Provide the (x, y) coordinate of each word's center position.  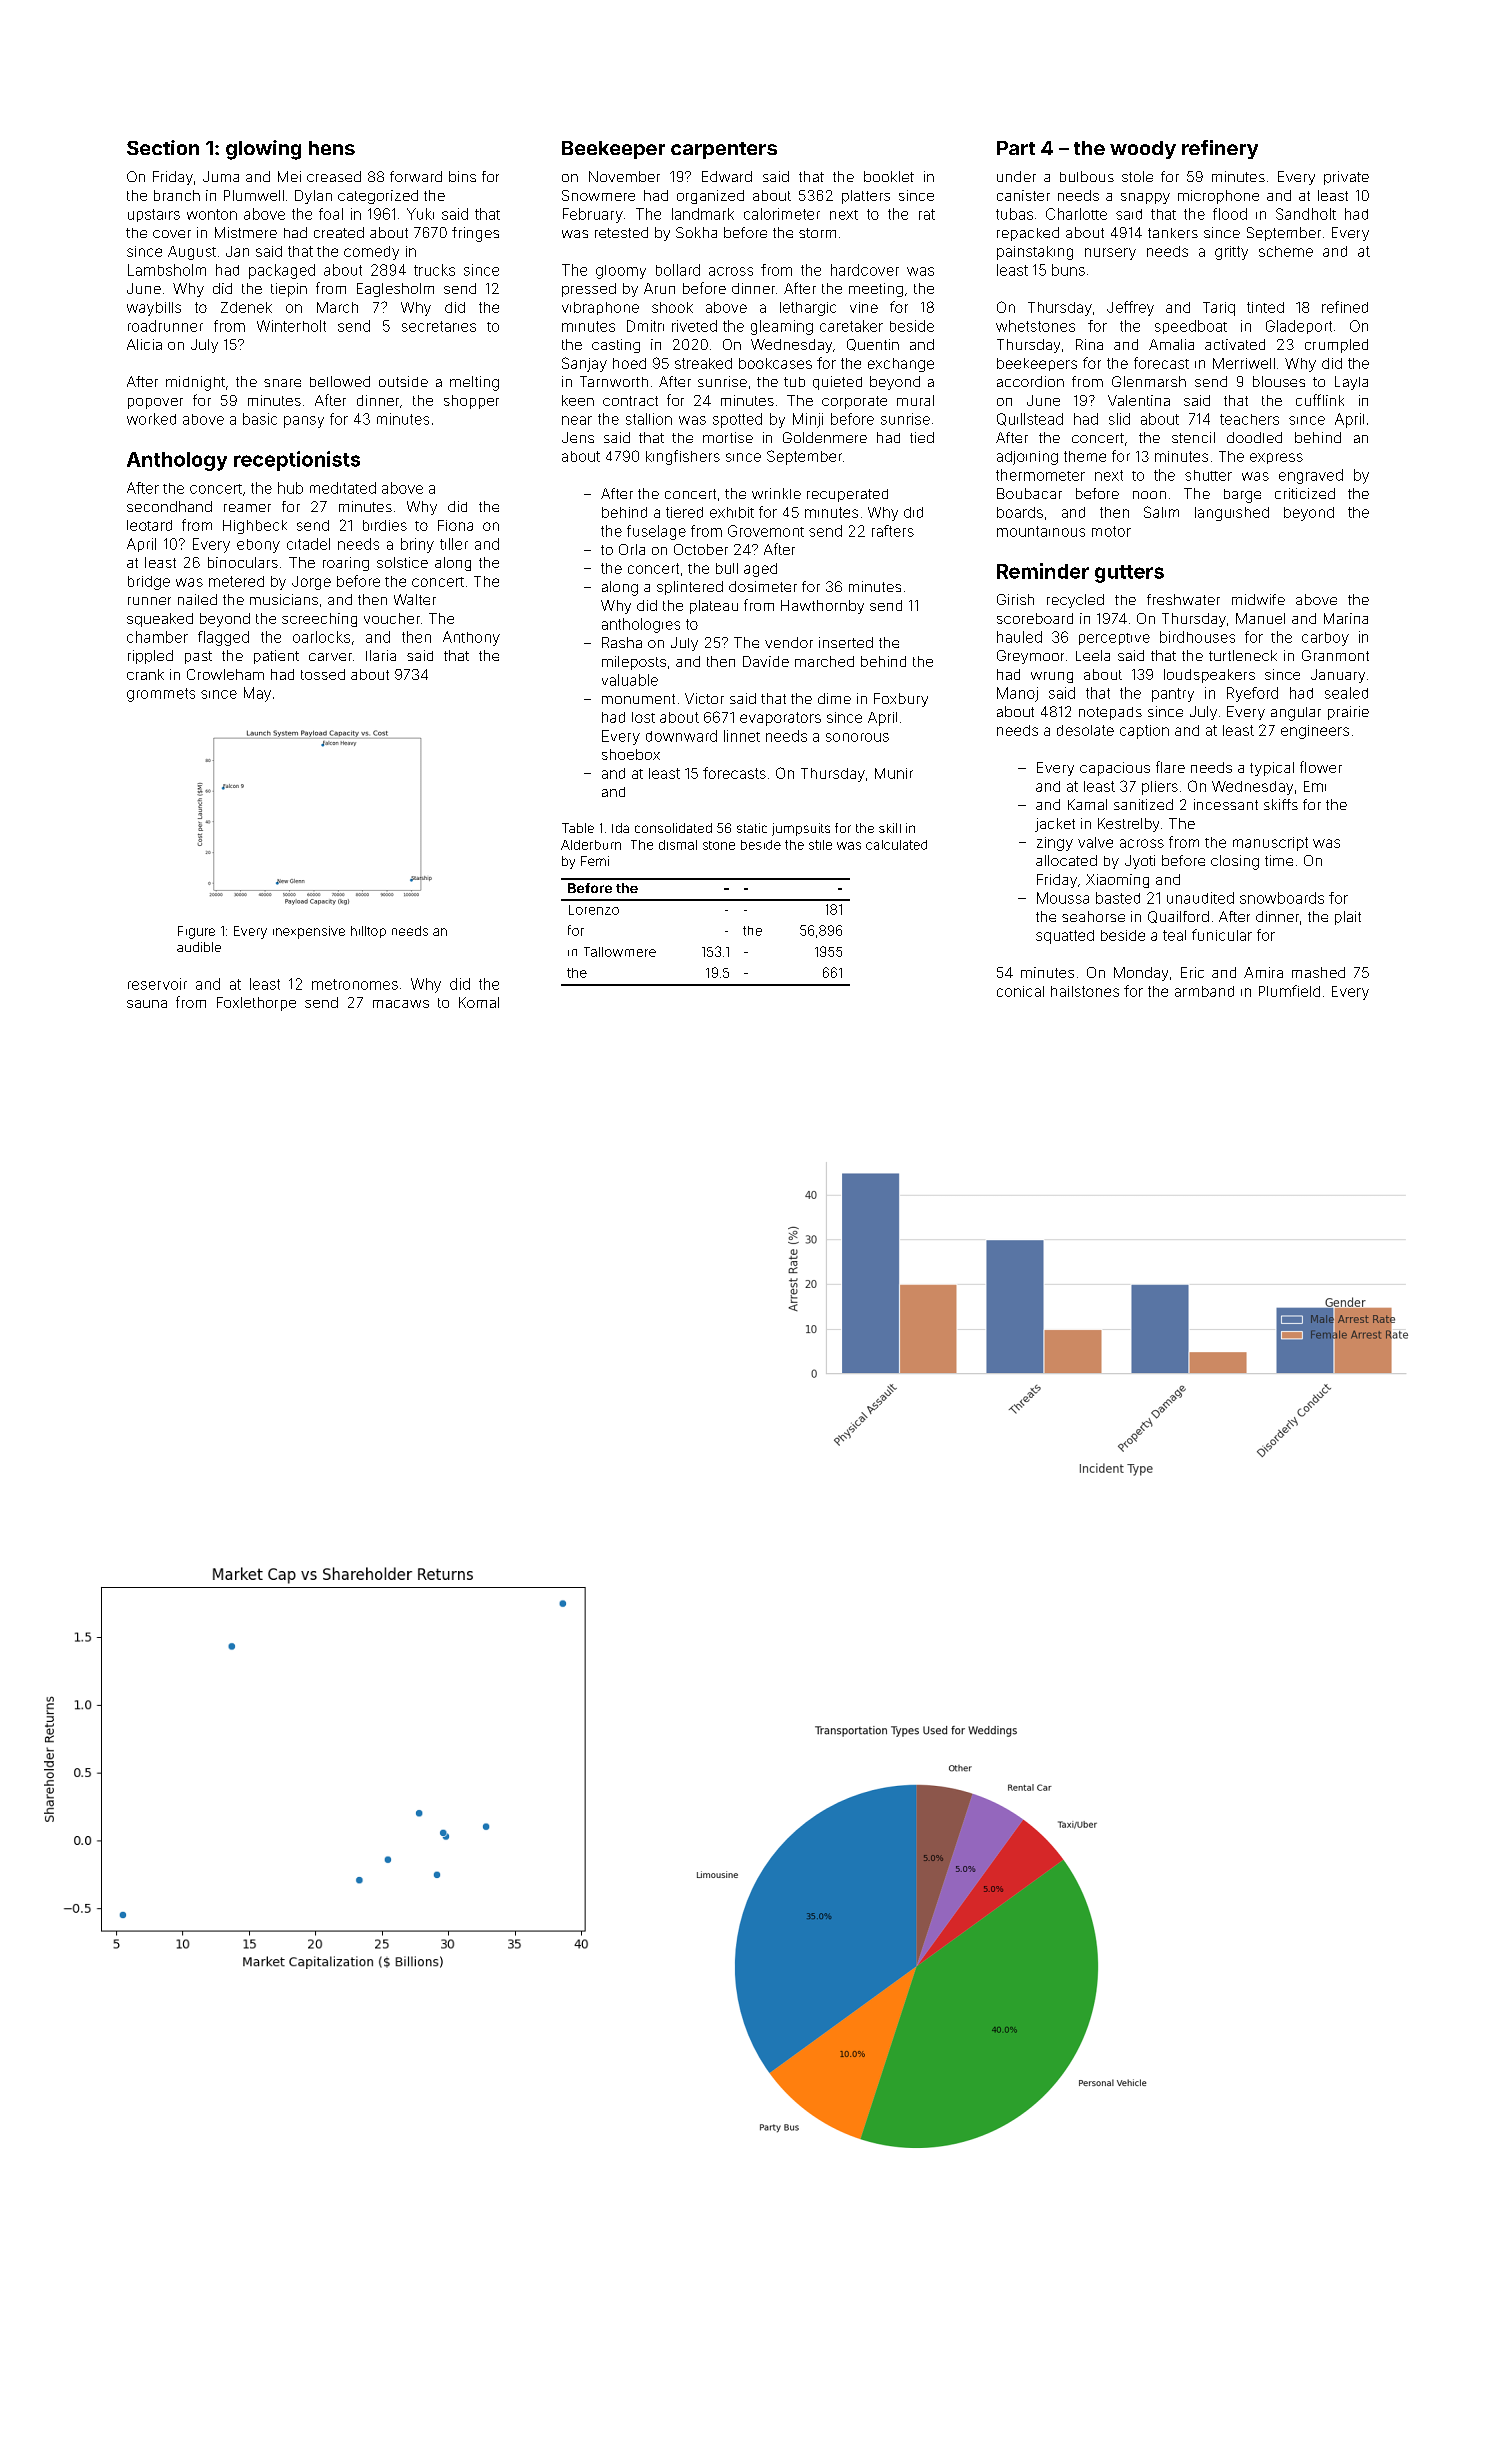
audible (199, 947)
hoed (629, 363)
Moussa (1063, 898)
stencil (1193, 437)
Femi (595, 861)
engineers (1315, 732)
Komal (479, 1002)
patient (276, 657)
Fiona (455, 525)
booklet (889, 176)
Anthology (177, 461)
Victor (704, 698)
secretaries (439, 326)
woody (1143, 150)
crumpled (1336, 346)
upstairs (154, 215)
